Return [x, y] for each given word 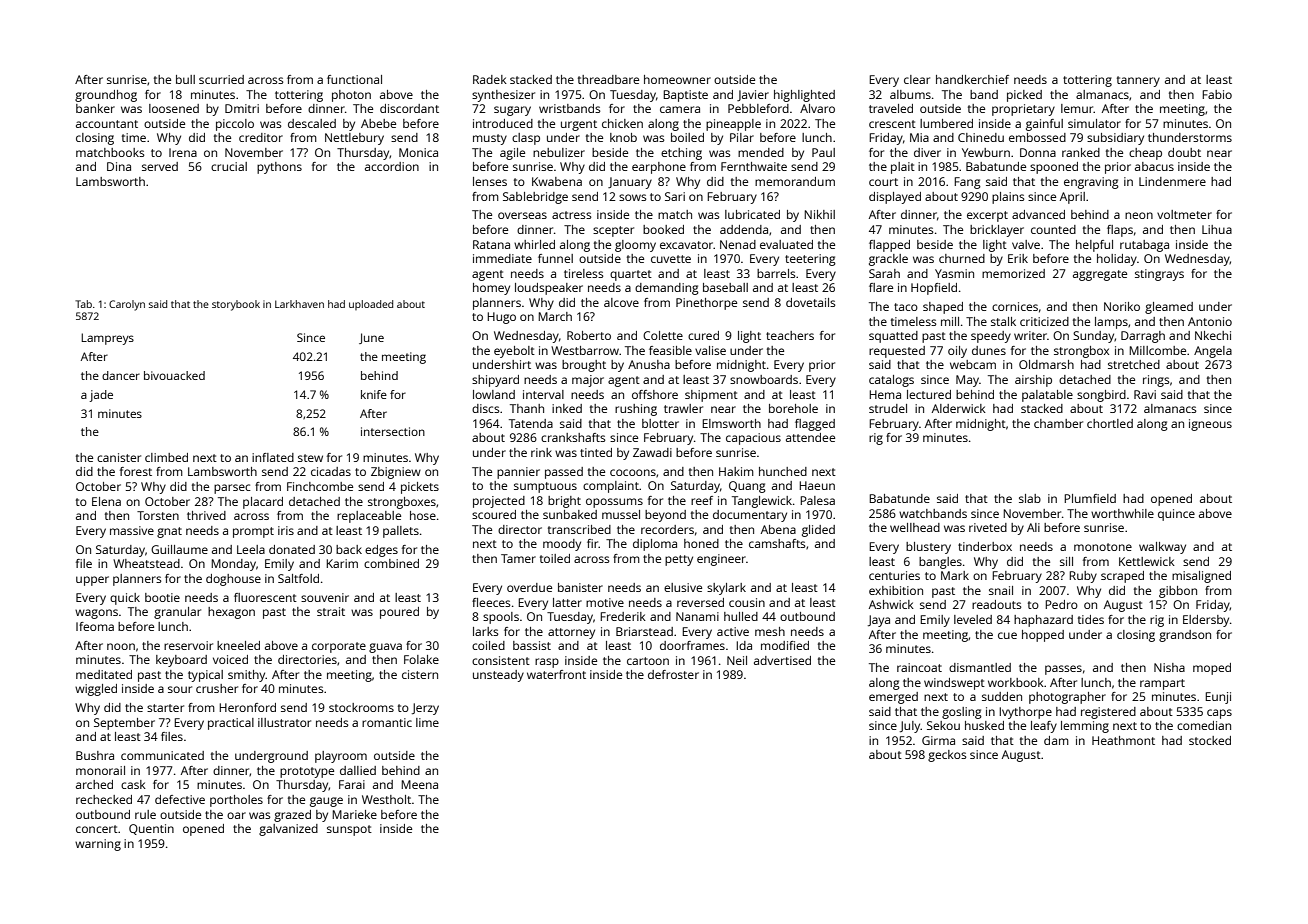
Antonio [1210, 321]
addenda [744, 229]
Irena [183, 152]
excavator [687, 245]
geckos [947, 756]
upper [92, 581]
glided [818, 531]
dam [1056, 740]
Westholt [386, 799]
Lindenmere [1172, 181]
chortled [1110, 423]
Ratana [491, 244]
